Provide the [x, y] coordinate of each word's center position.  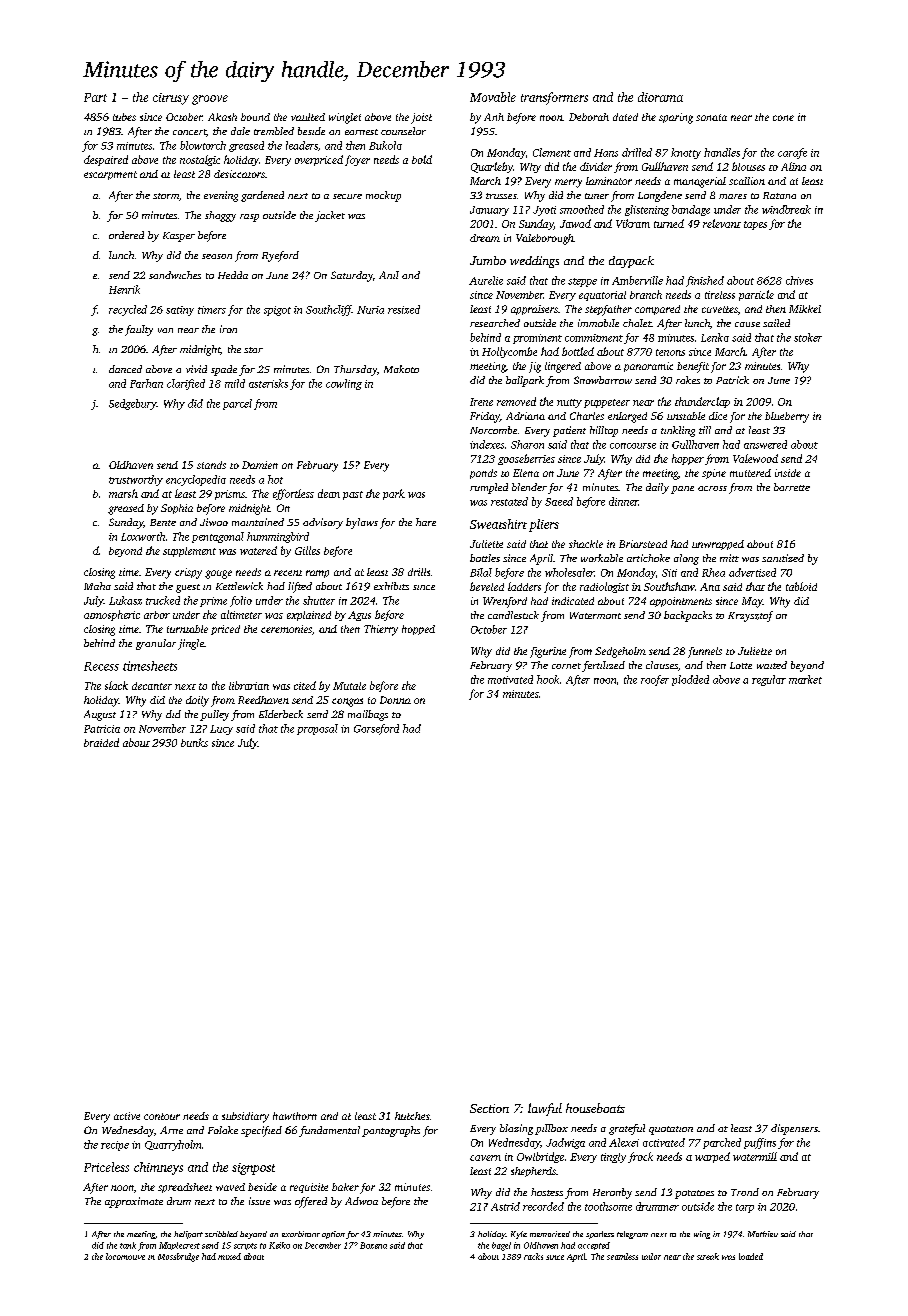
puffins [760, 1143]
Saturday [352, 276]
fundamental [329, 1131]
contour [162, 1116]
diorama [660, 97]
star [253, 350]
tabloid [801, 586]
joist [421, 118]
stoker [808, 337]
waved [230, 1187]
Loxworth [143, 536]
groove [210, 100]
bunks [194, 742]
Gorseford [376, 729]
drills [419, 572]
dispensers [794, 1129]
